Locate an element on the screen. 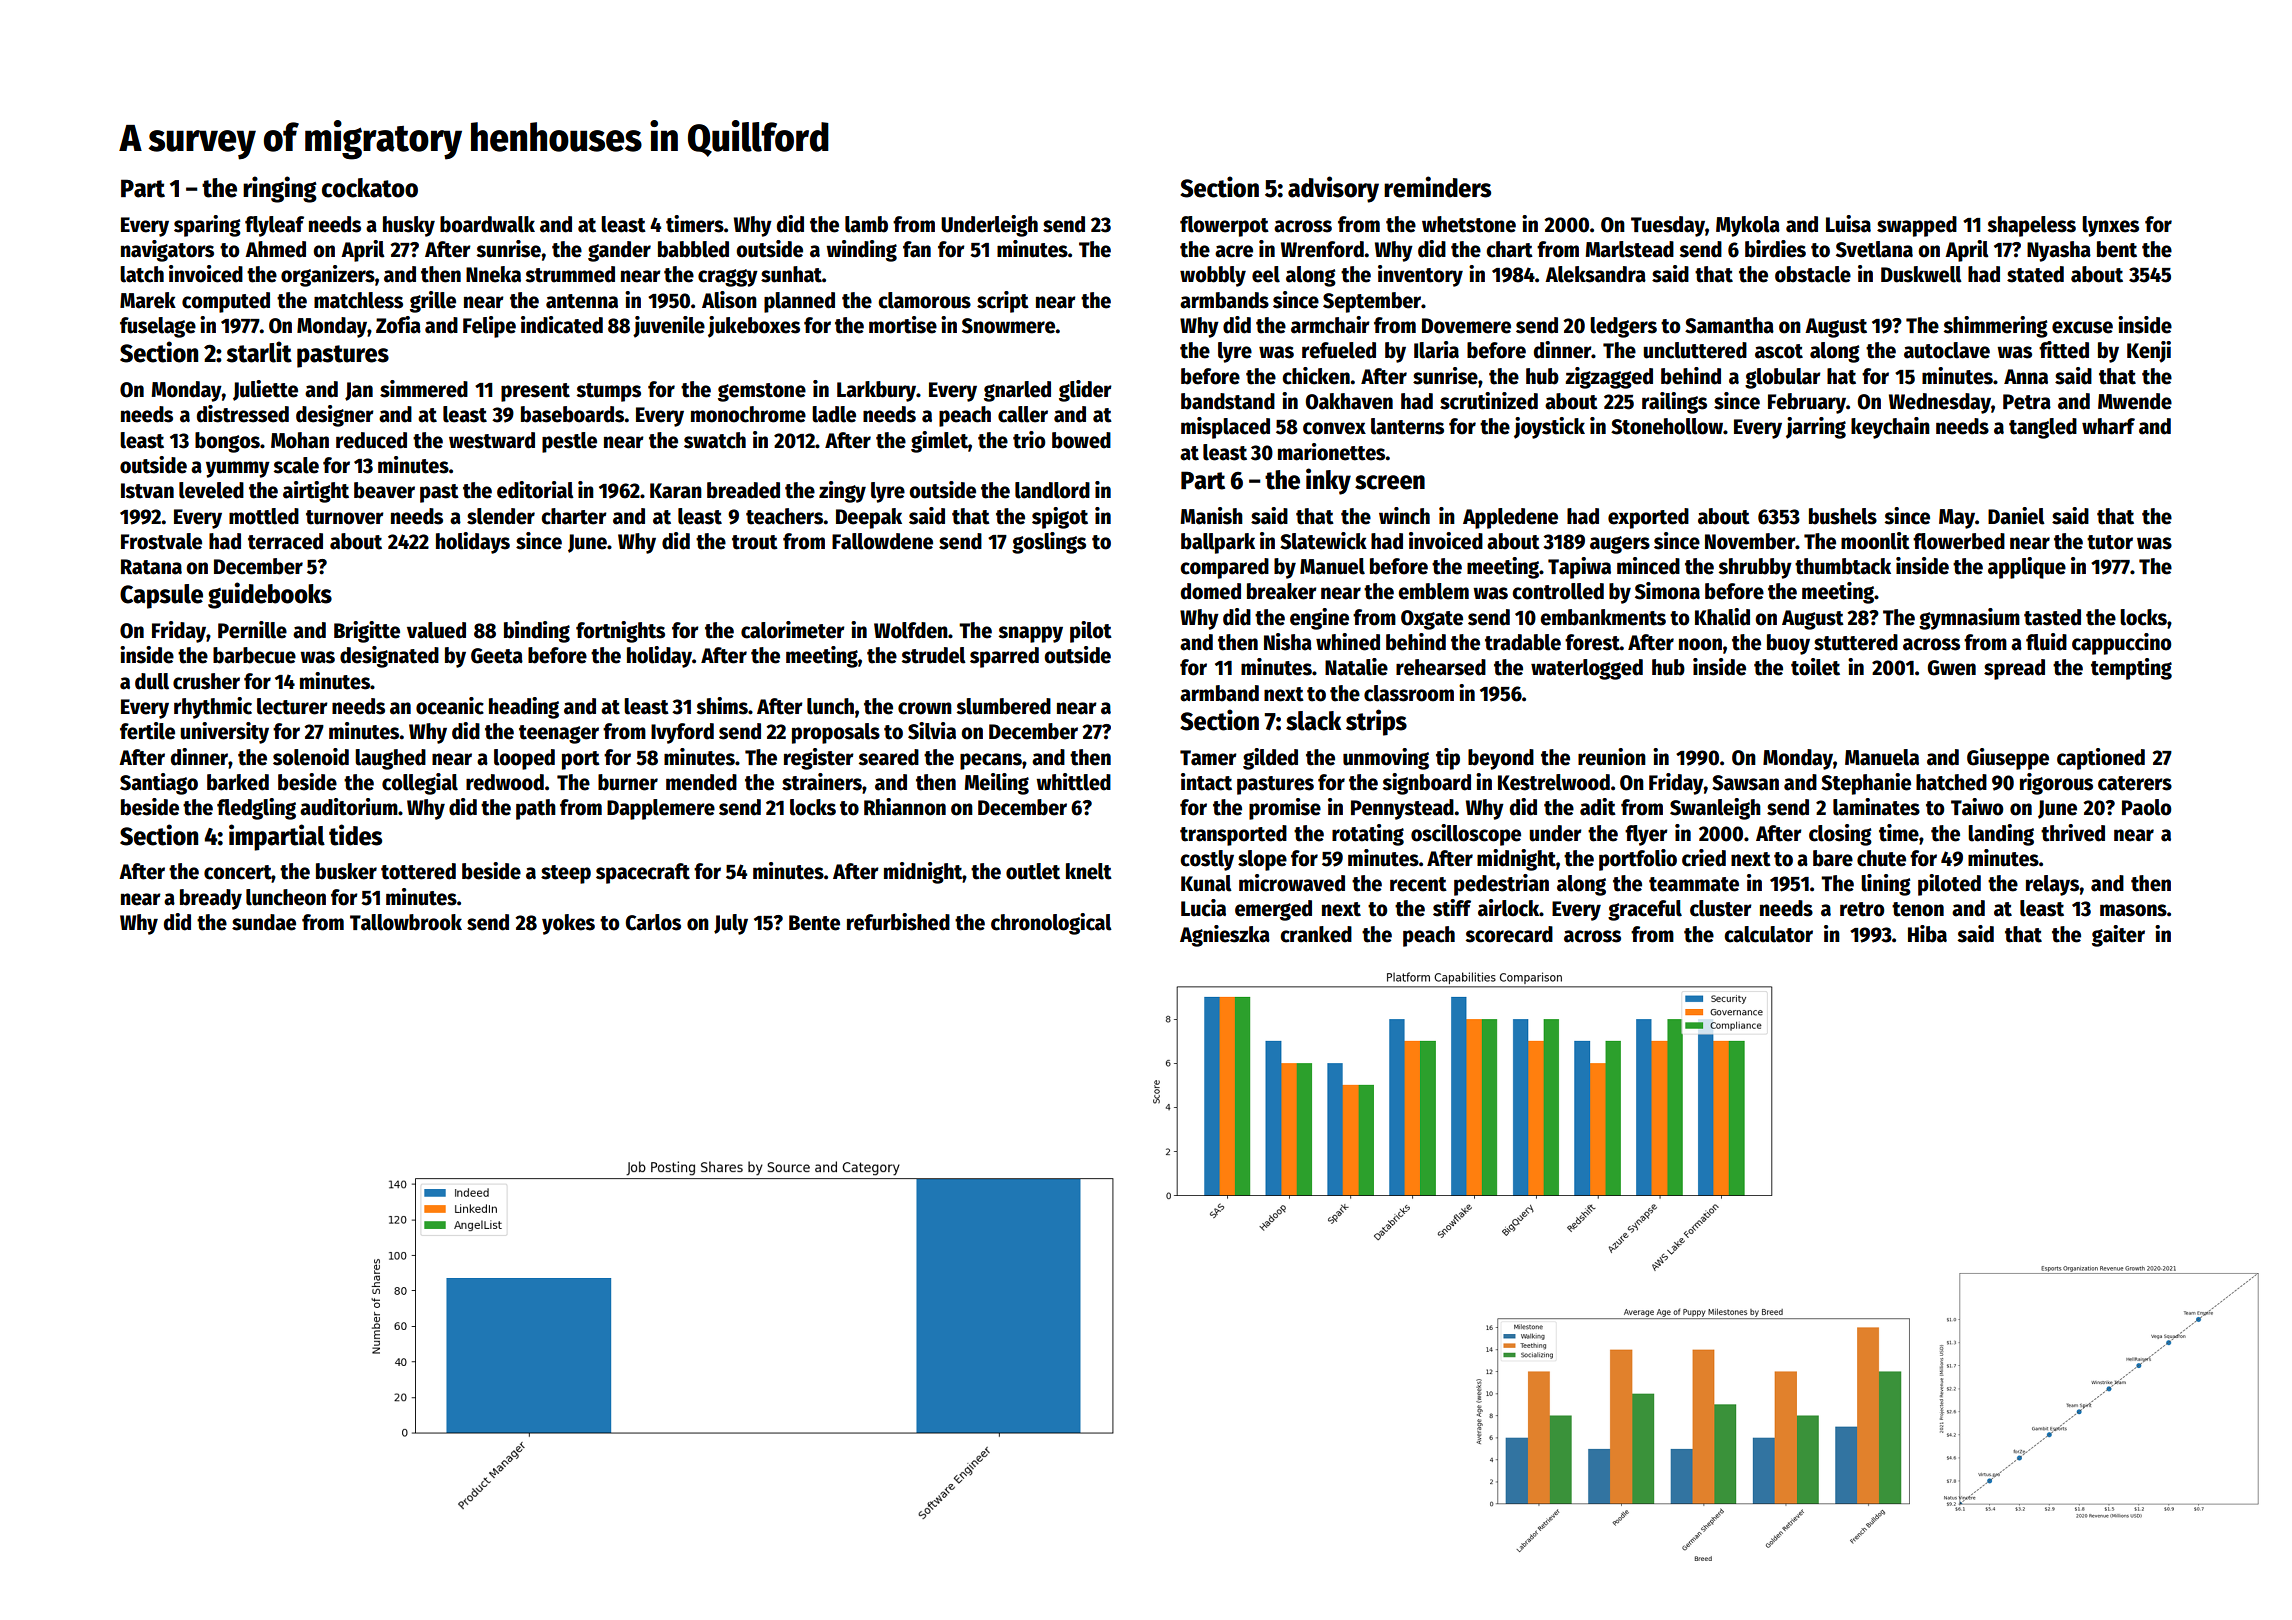 Image resolution: width=2292 pixels, height=1620 pixels. caterers is located at coordinates (2135, 783).
